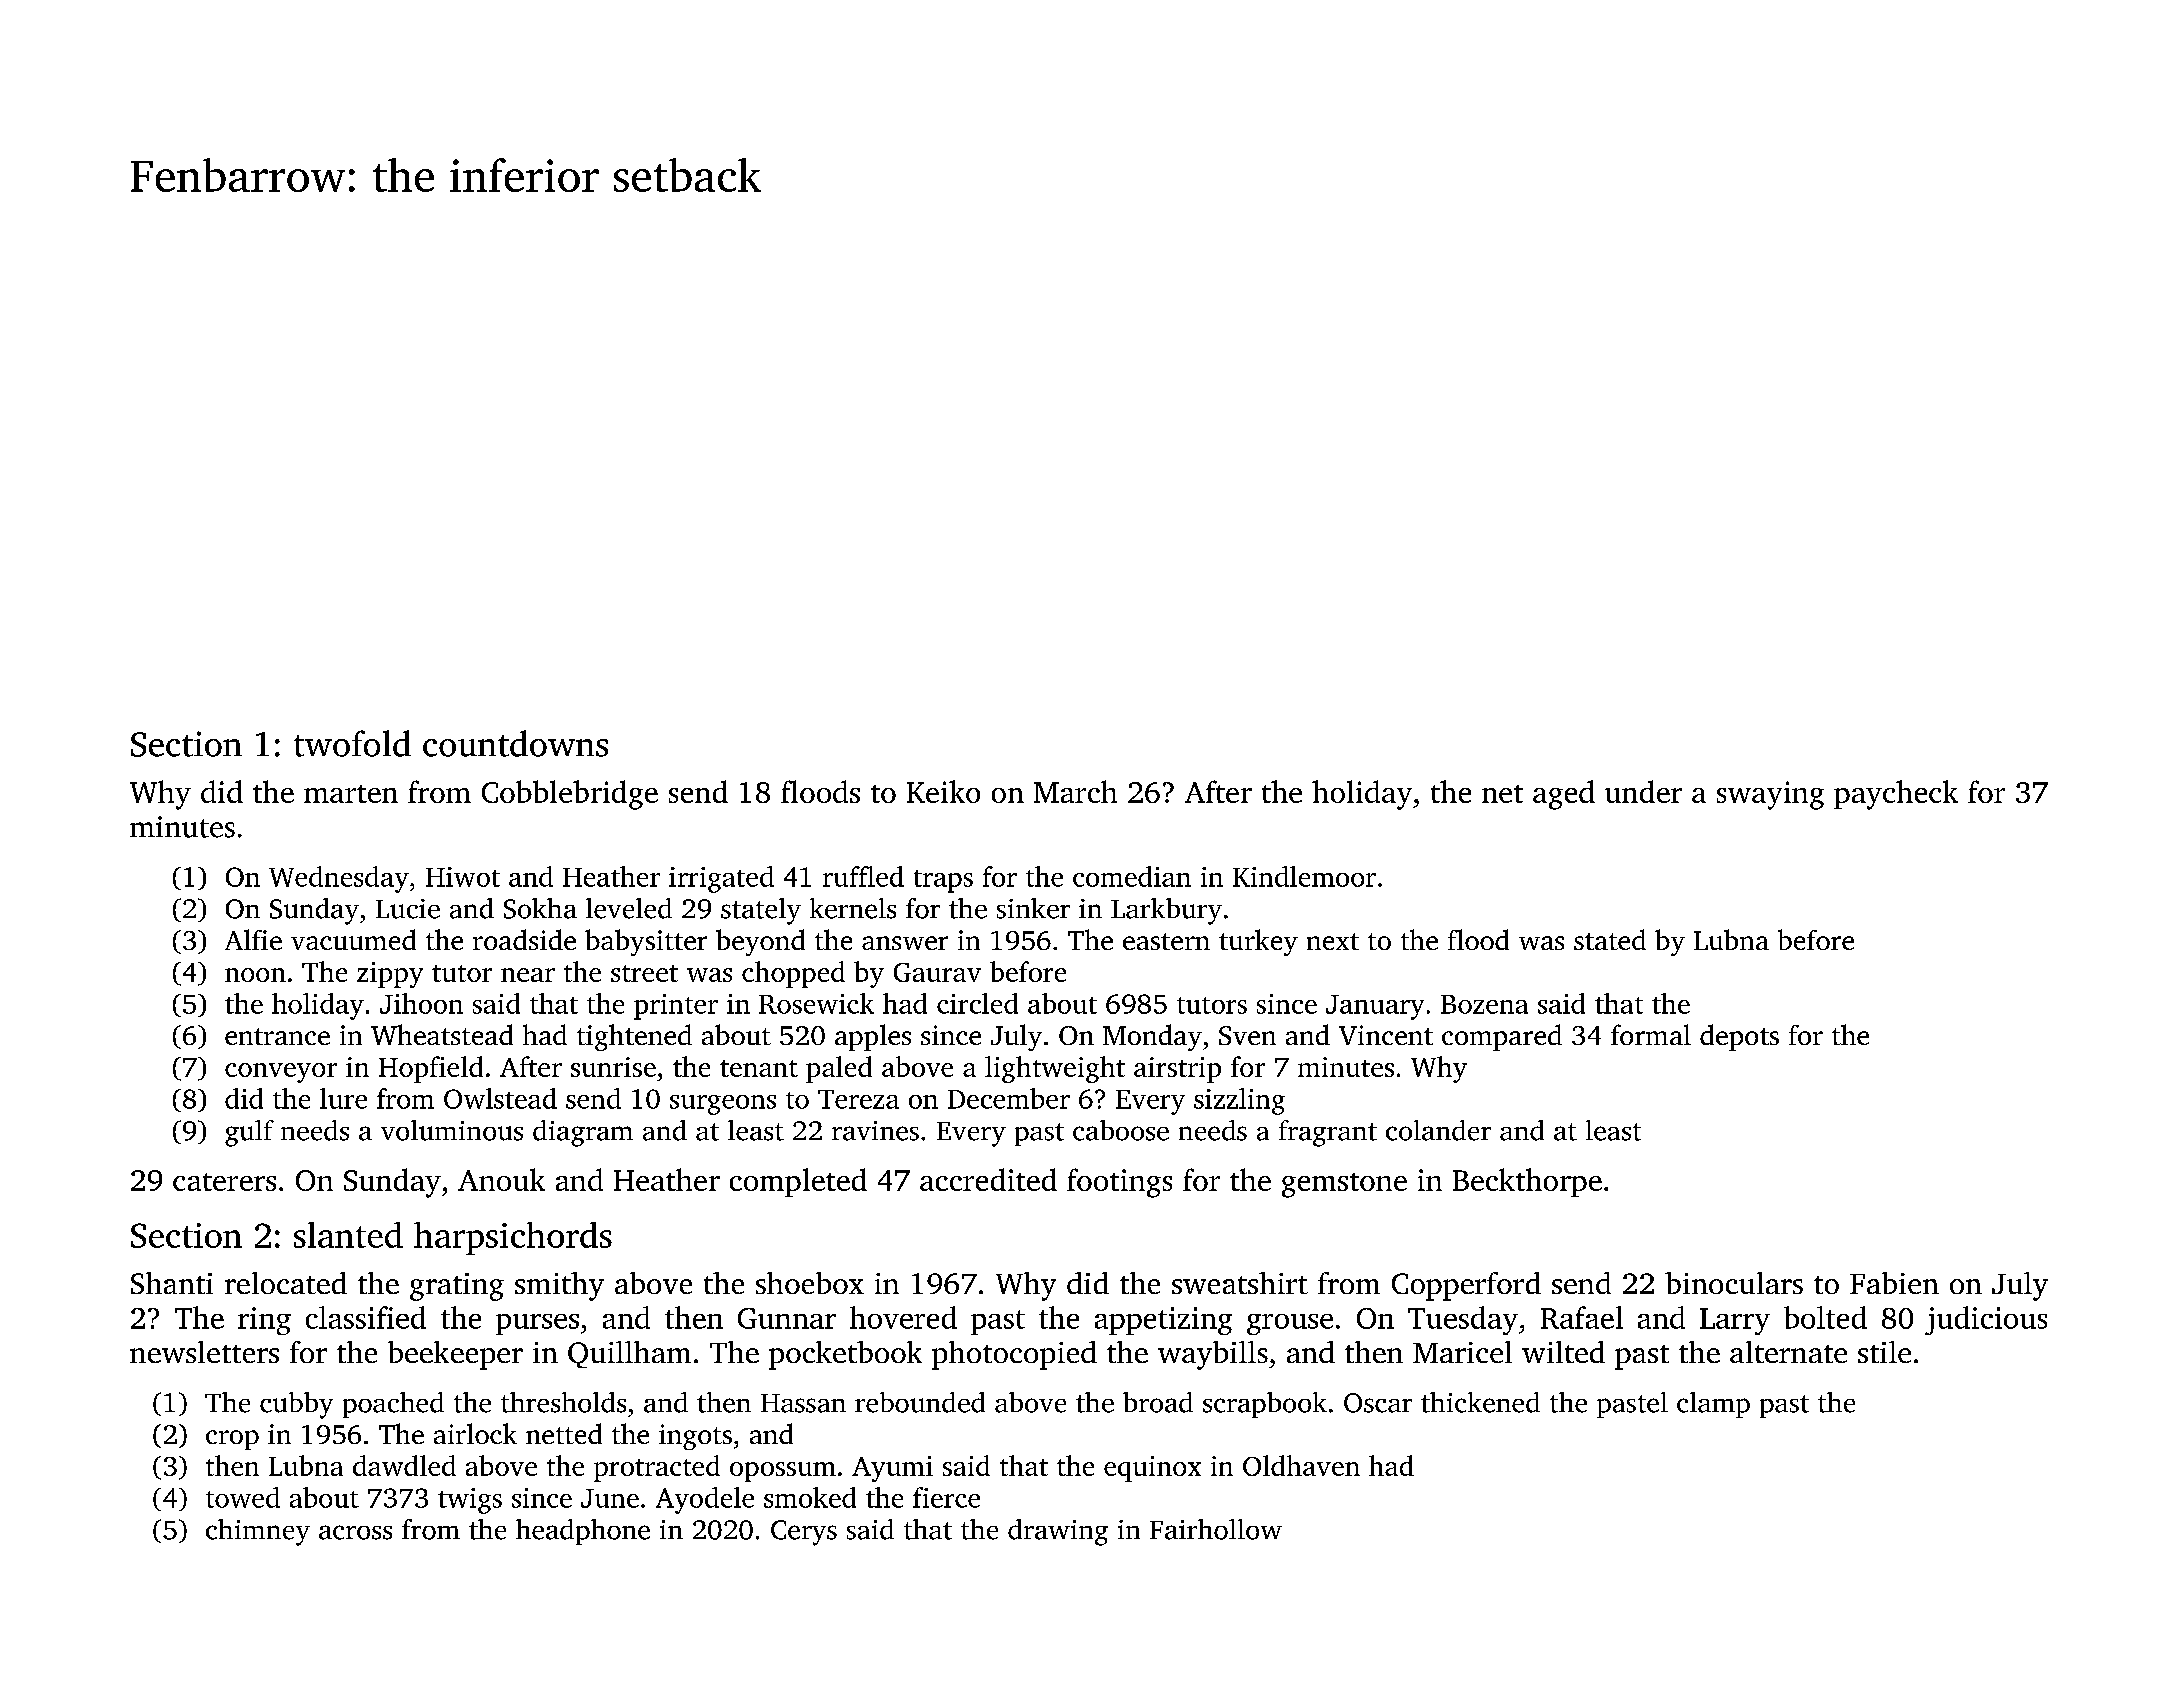 The width and height of the screenshot is (2178, 1683). I want to click on photocopied, so click(1014, 1355).
